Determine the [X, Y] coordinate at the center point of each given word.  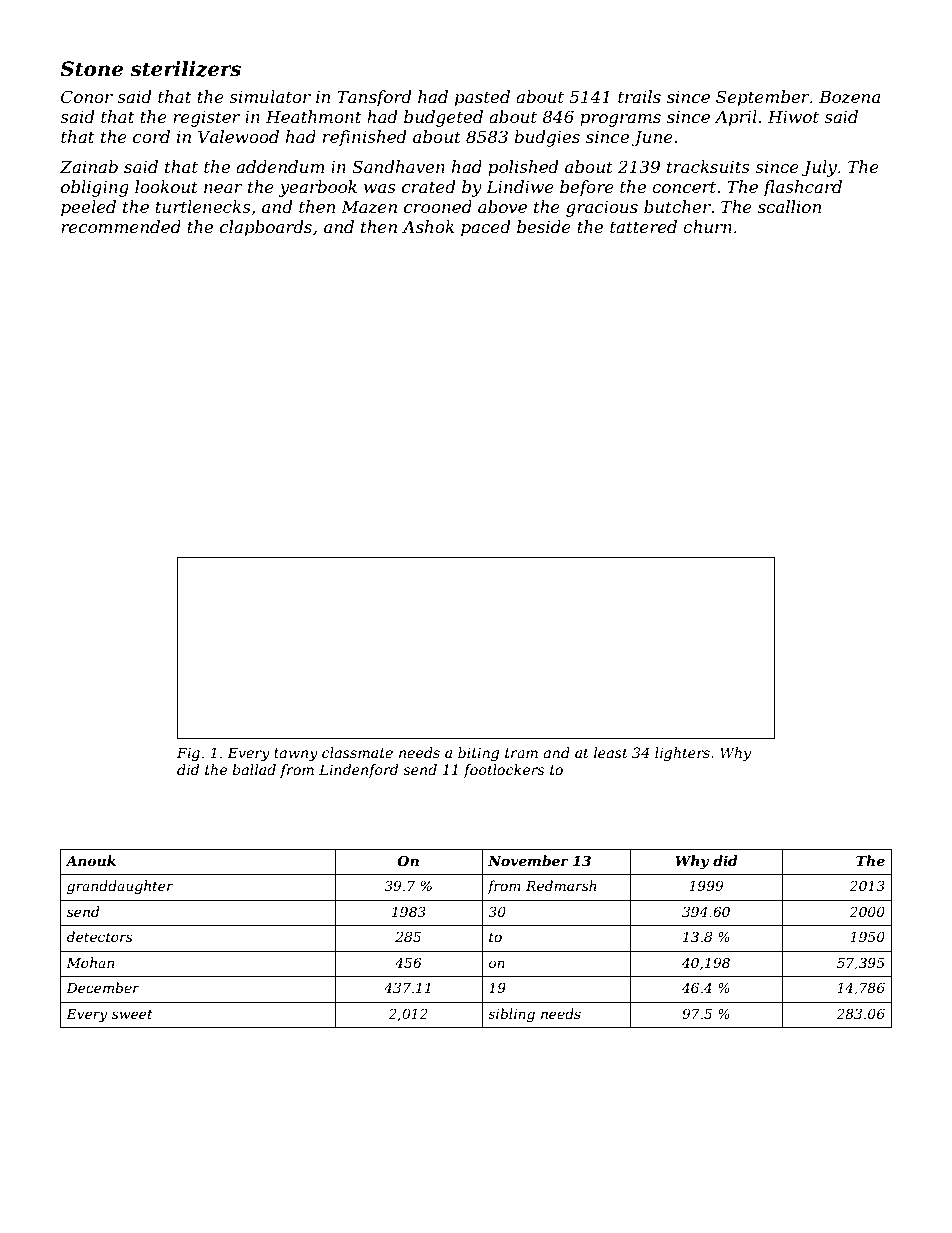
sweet [132, 1014]
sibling [511, 1015]
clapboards [266, 228]
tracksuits [708, 166]
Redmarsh [561, 885]
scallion [789, 206]
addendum [280, 166]
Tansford [374, 98]
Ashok [428, 226]
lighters [682, 754]
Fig [188, 754]
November [528, 860]
